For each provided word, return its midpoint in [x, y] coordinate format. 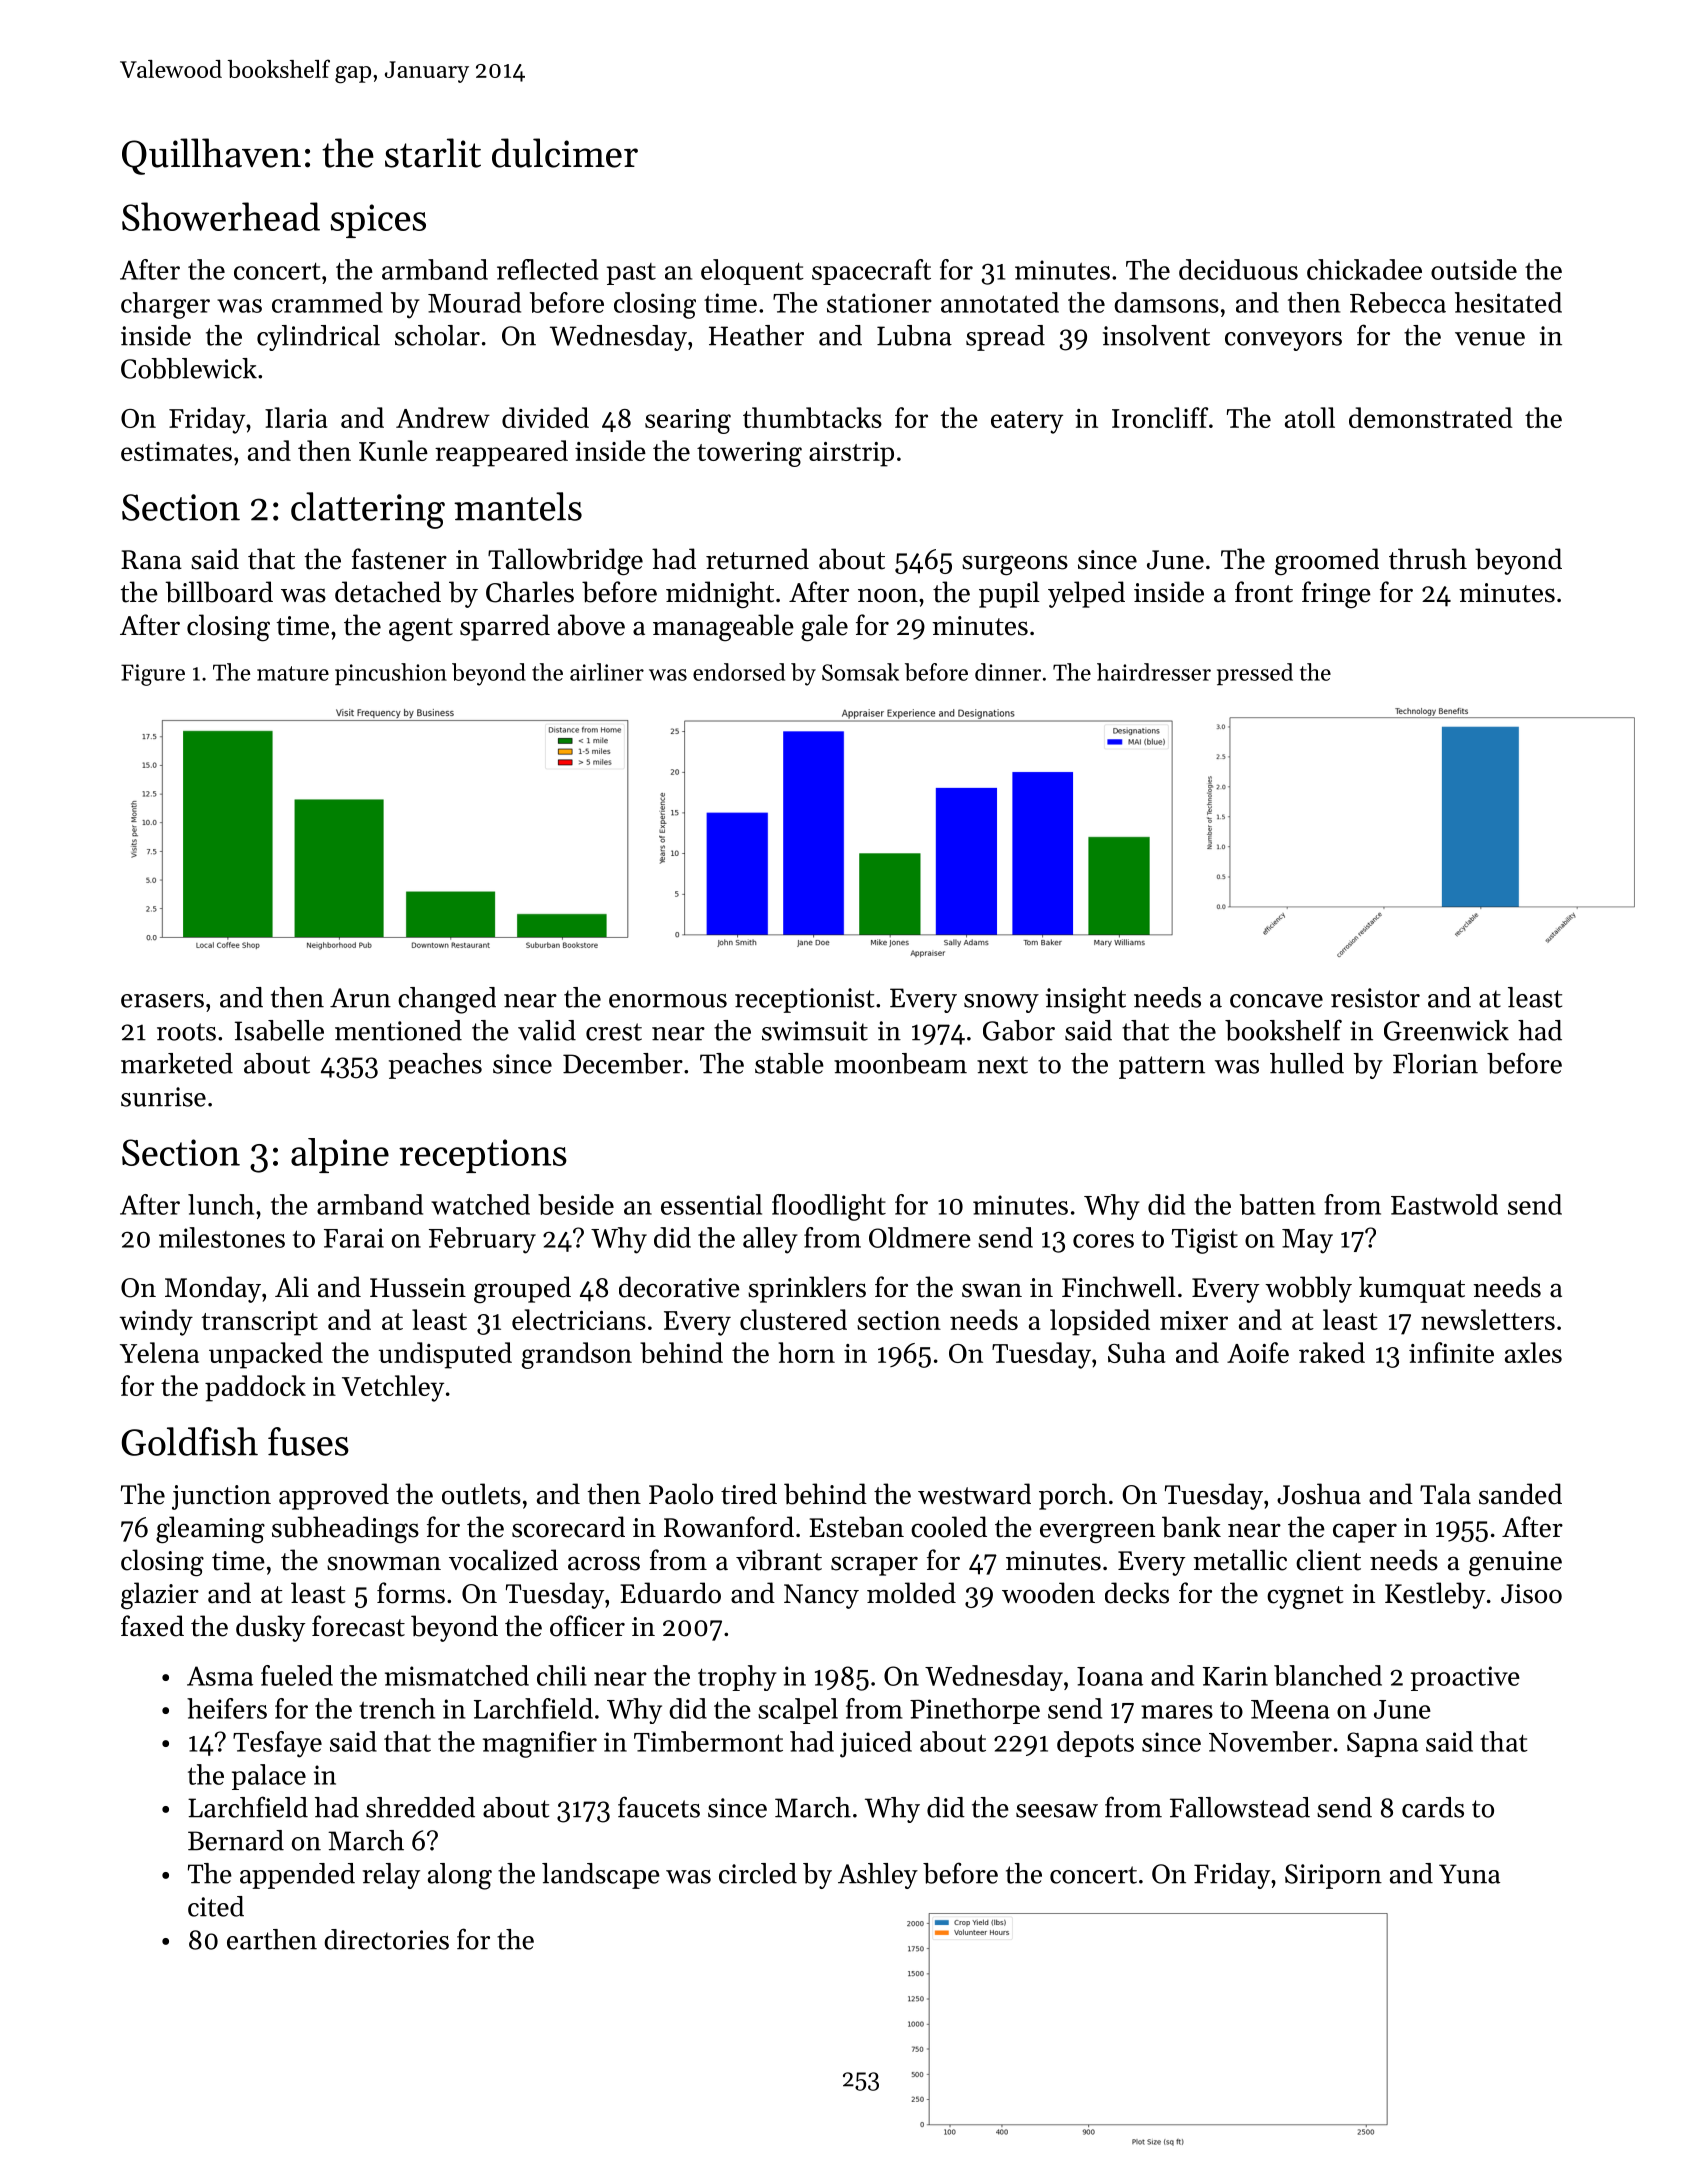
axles [1533, 1352]
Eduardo [670, 1593]
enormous [668, 1001]
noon [888, 595]
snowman [384, 1563]
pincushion [391, 674]
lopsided [1100, 1322]
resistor [1375, 998]
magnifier [540, 1744]
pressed [1255, 674]
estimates [176, 451]
